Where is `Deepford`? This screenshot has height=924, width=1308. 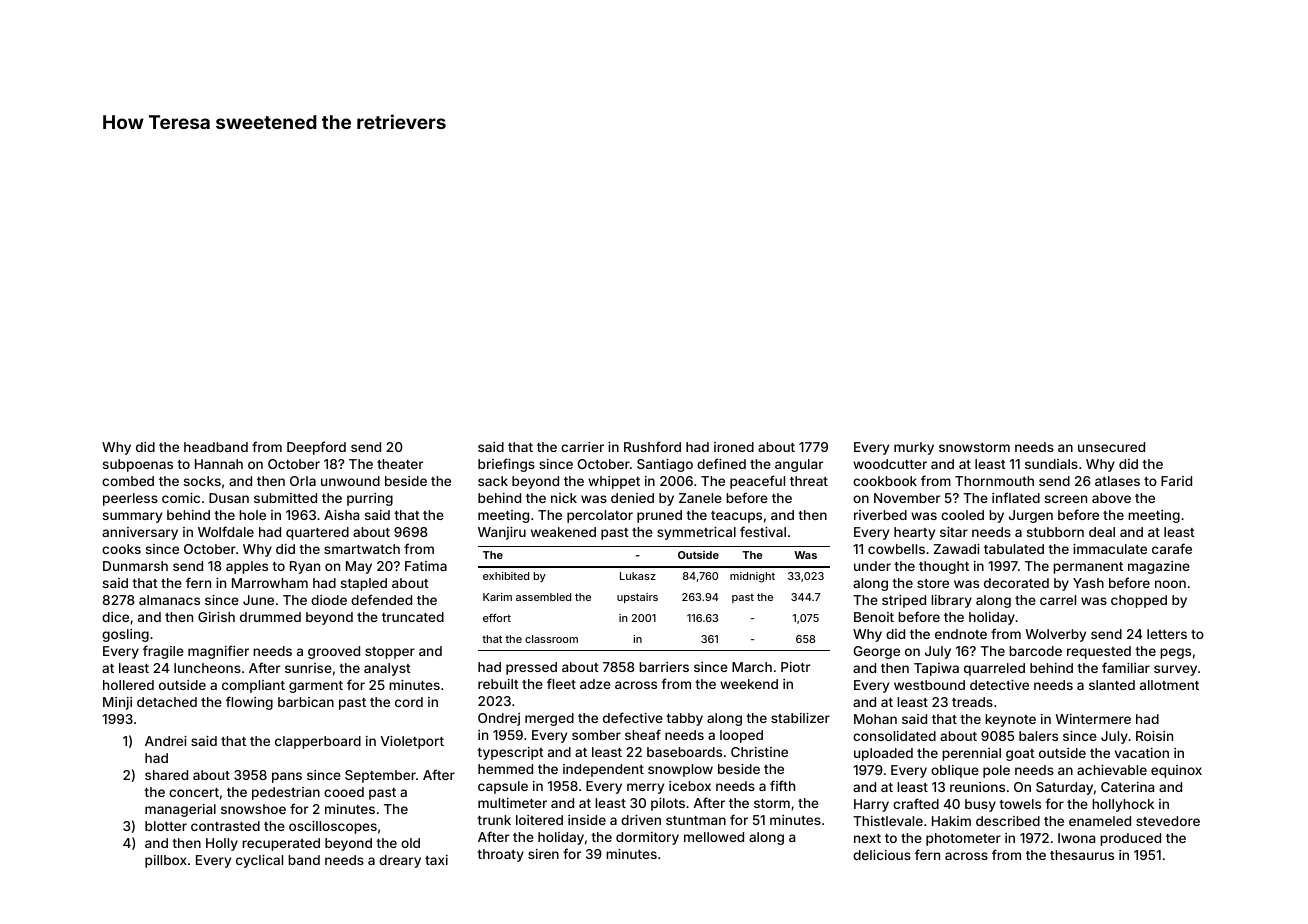 Deepford is located at coordinates (316, 448).
